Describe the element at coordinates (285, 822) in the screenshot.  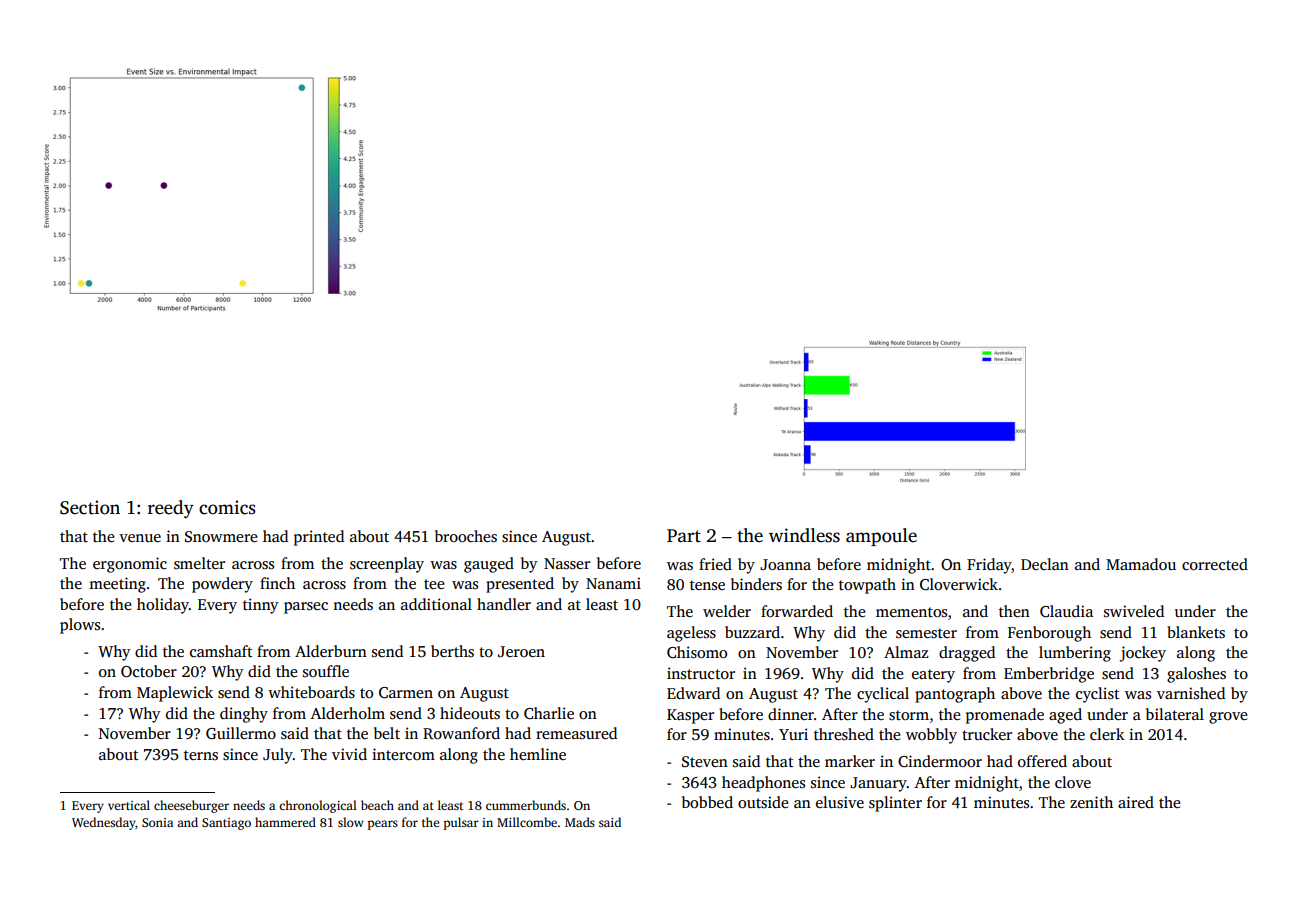
I see `hammered` at that location.
